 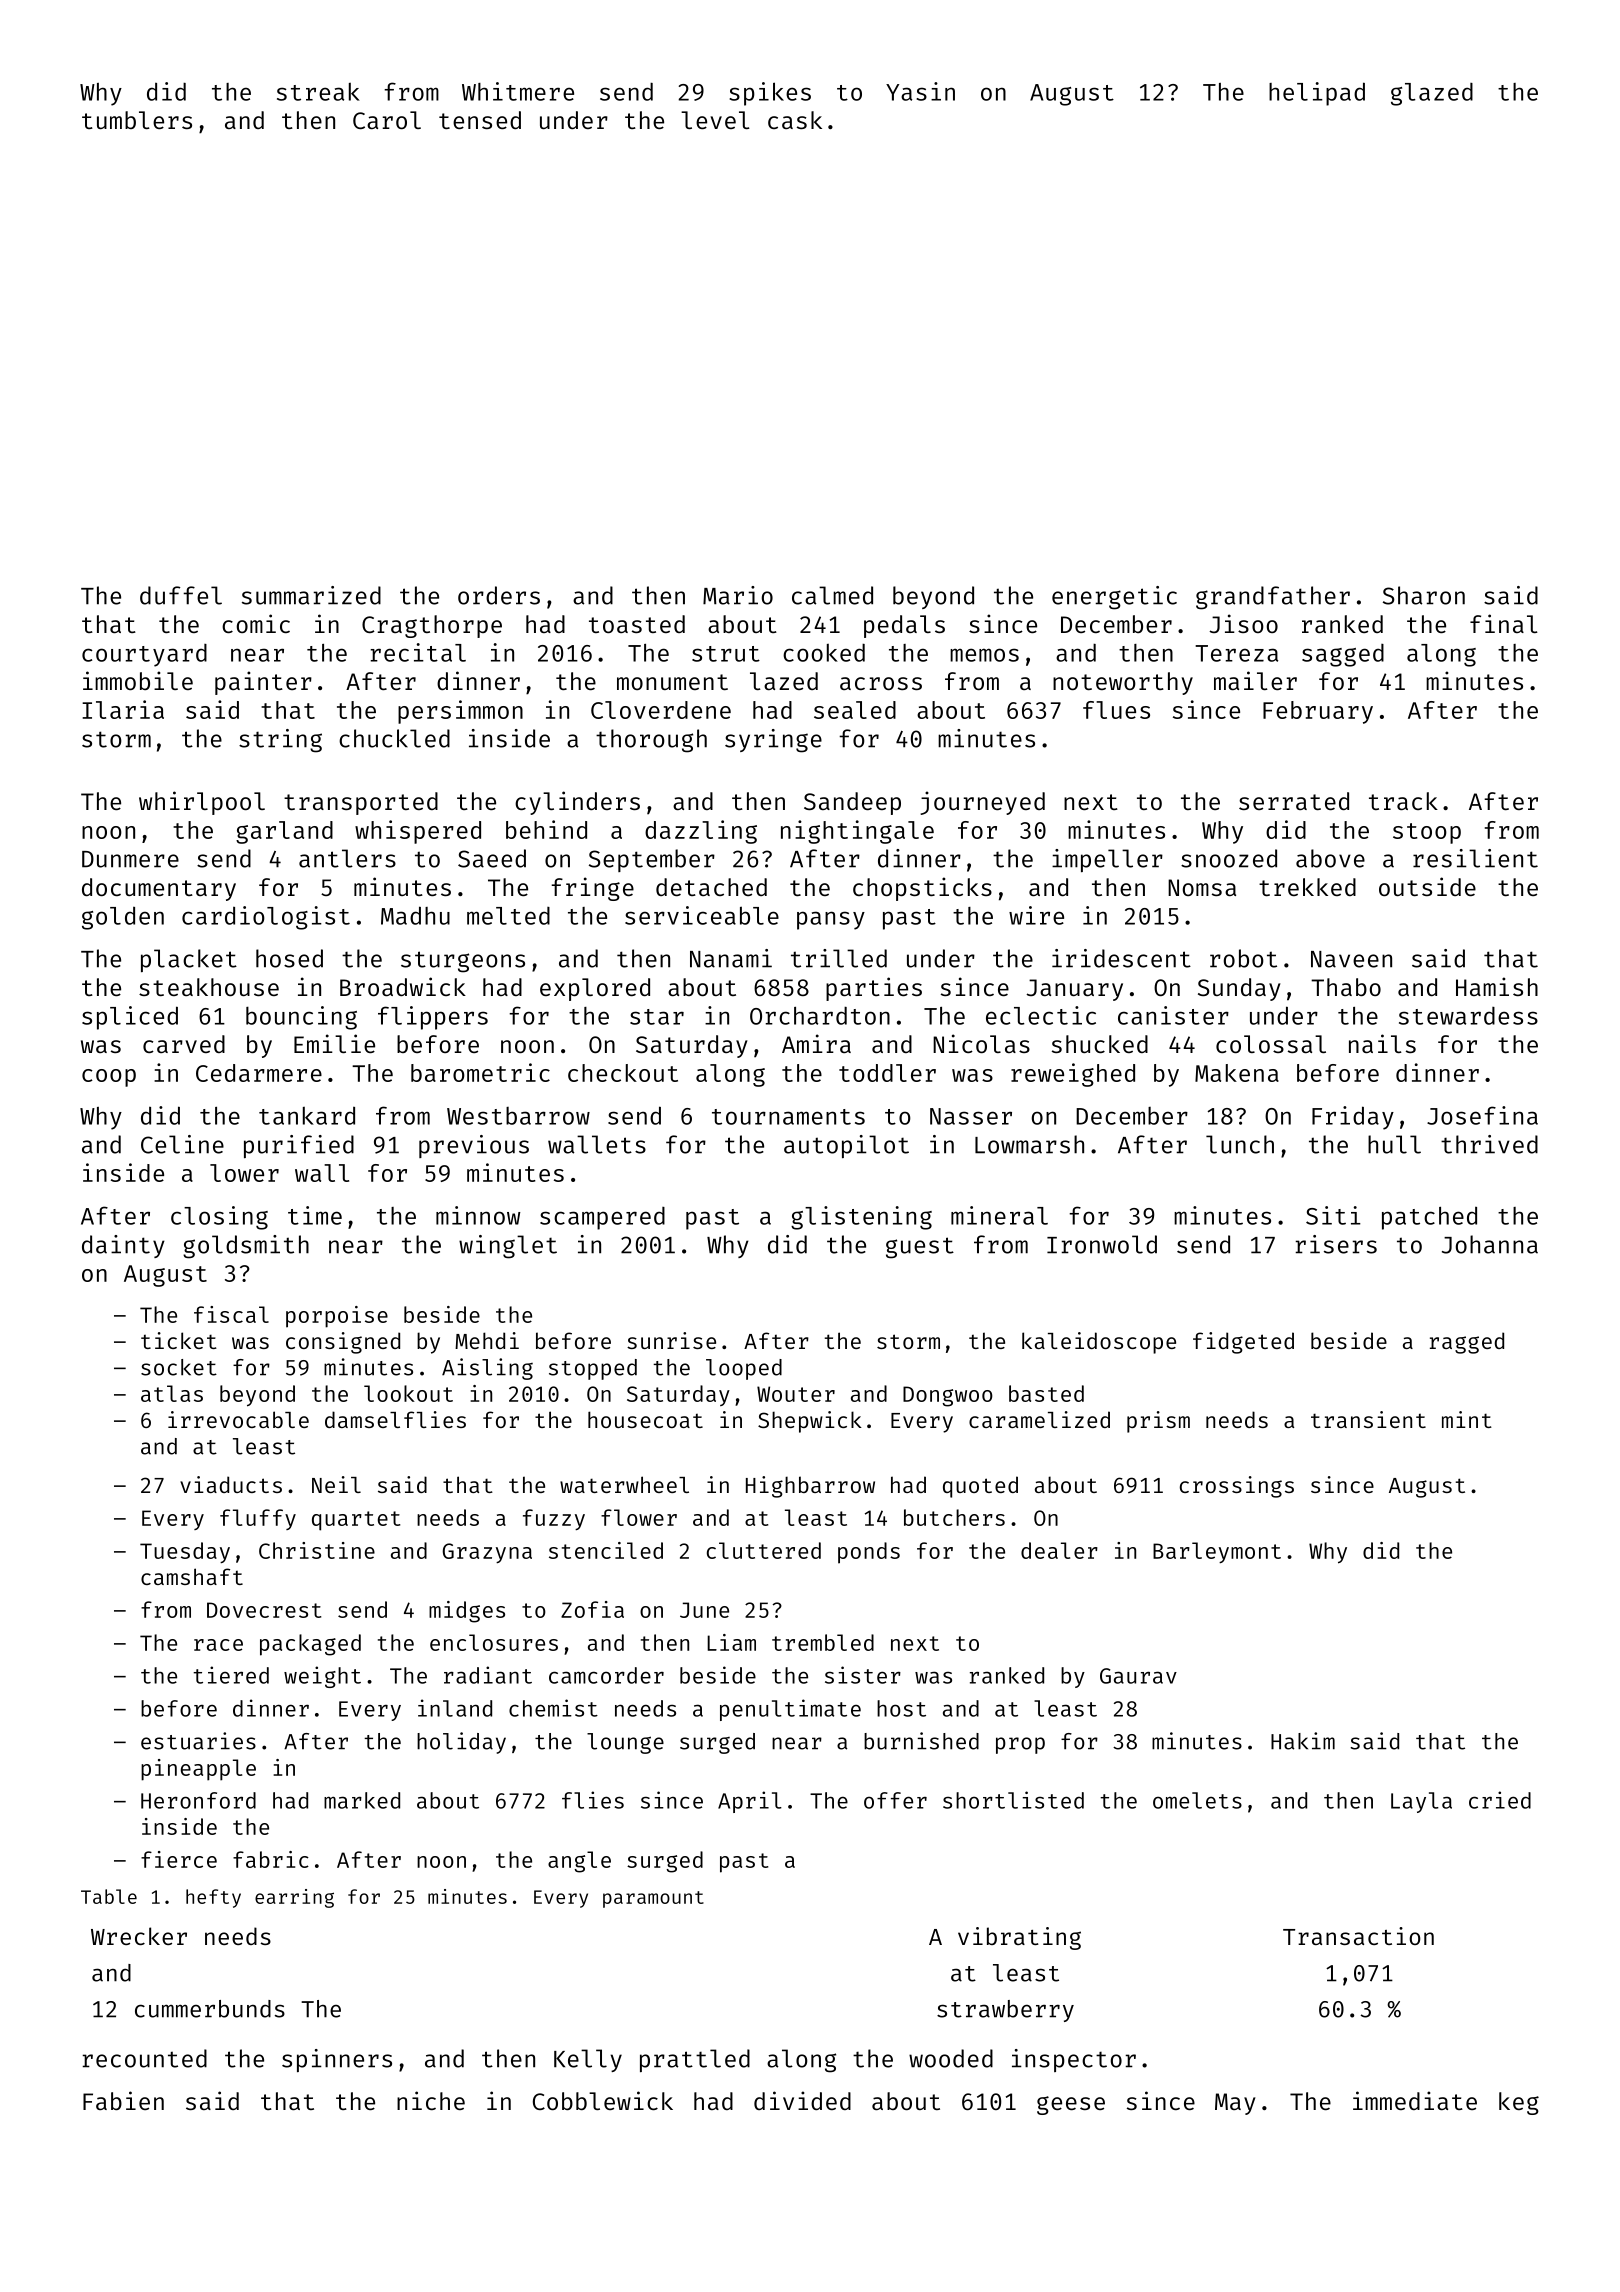 What do you see at coordinates (795, 120) in the image?
I see `cask` at bounding box center [795, 120].
